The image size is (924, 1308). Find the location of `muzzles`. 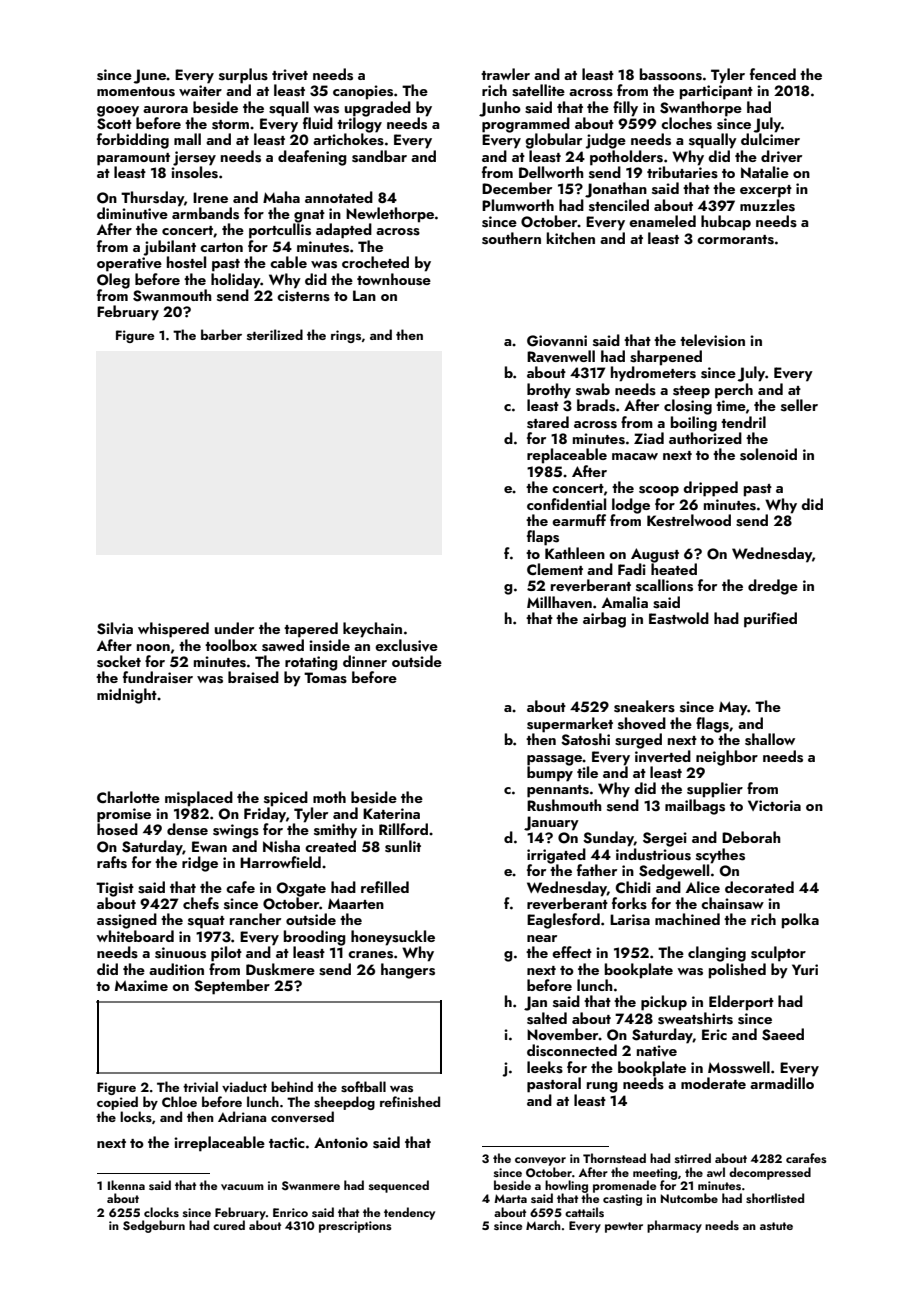

muzzles is located at coordinates (767, 205).
